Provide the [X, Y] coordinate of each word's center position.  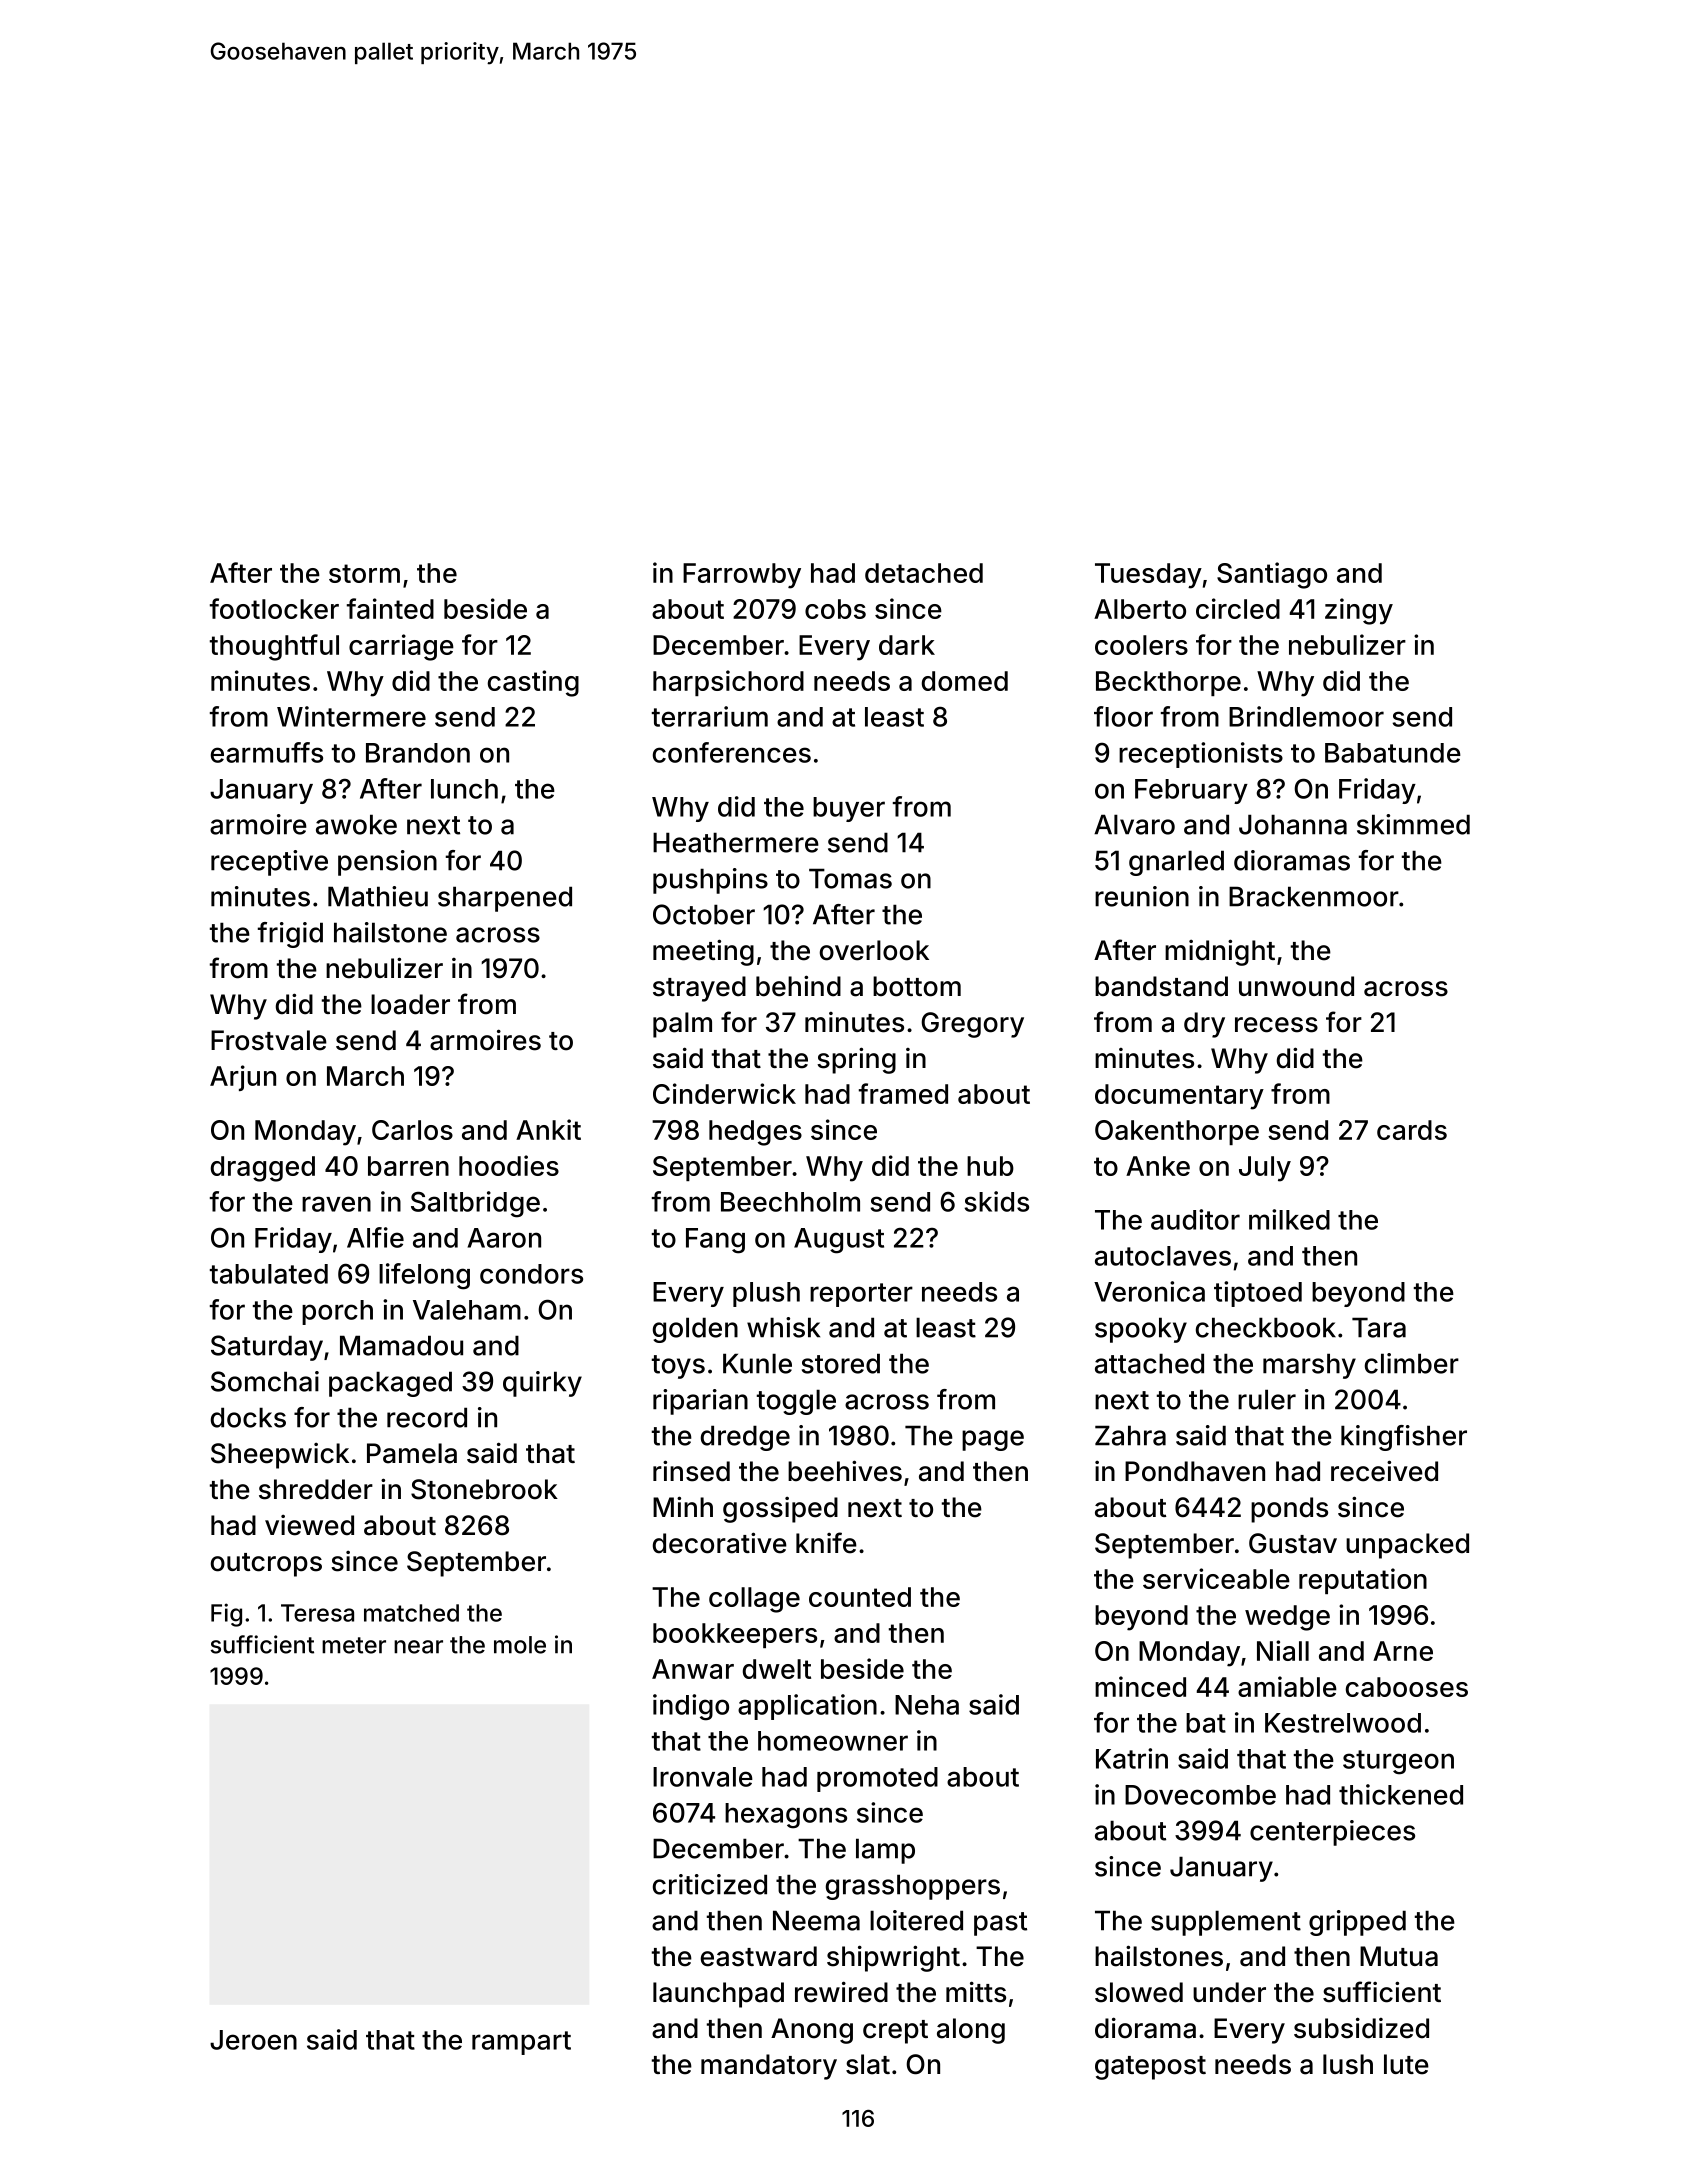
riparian [700, 1402]
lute [1406, 2064]
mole [520, 1645]
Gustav [1293, 1543]
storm [364, 573]
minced [1140, 1686]
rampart [521, 2043]
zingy [1359, 611]
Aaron [504, 1238]
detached [924, 573]
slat [868, 2064]
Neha [927, 1705]
